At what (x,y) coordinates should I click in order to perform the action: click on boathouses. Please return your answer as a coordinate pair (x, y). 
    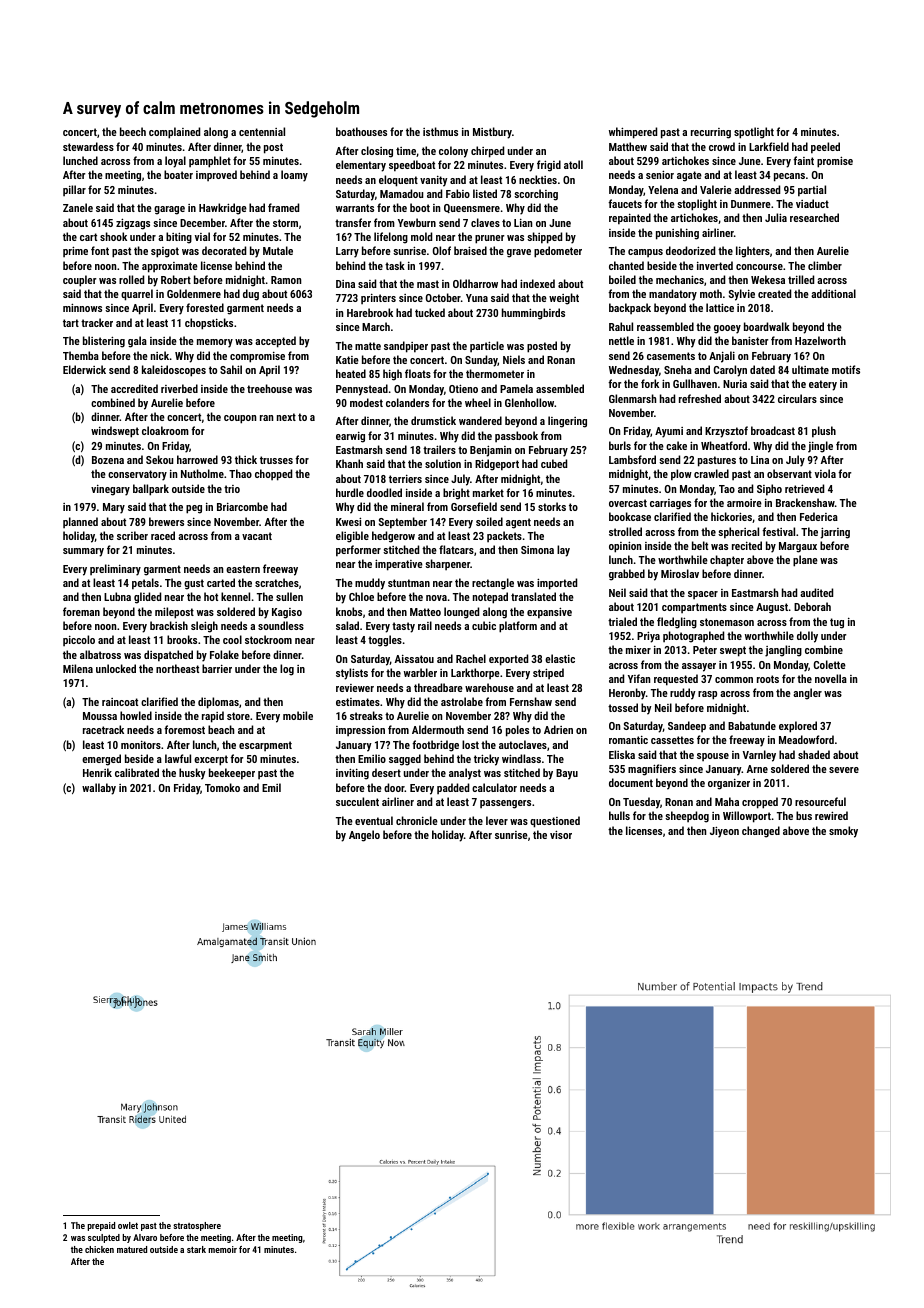
    Looking at the image, I should click on (361, 131).
